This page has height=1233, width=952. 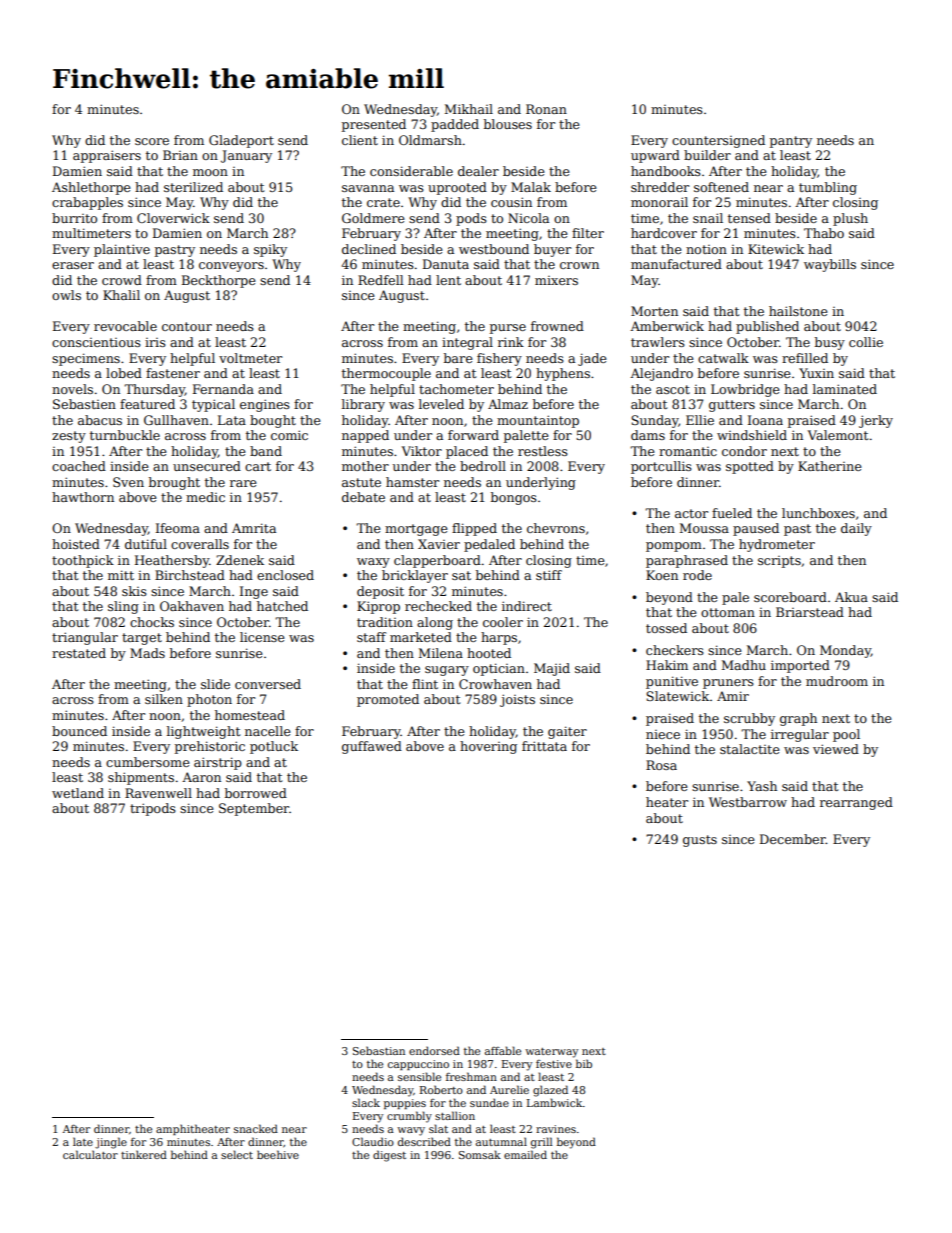 What do you see at coordinates (79, 466) in the page?
I see `coached` at bounding box center [79, 466].
